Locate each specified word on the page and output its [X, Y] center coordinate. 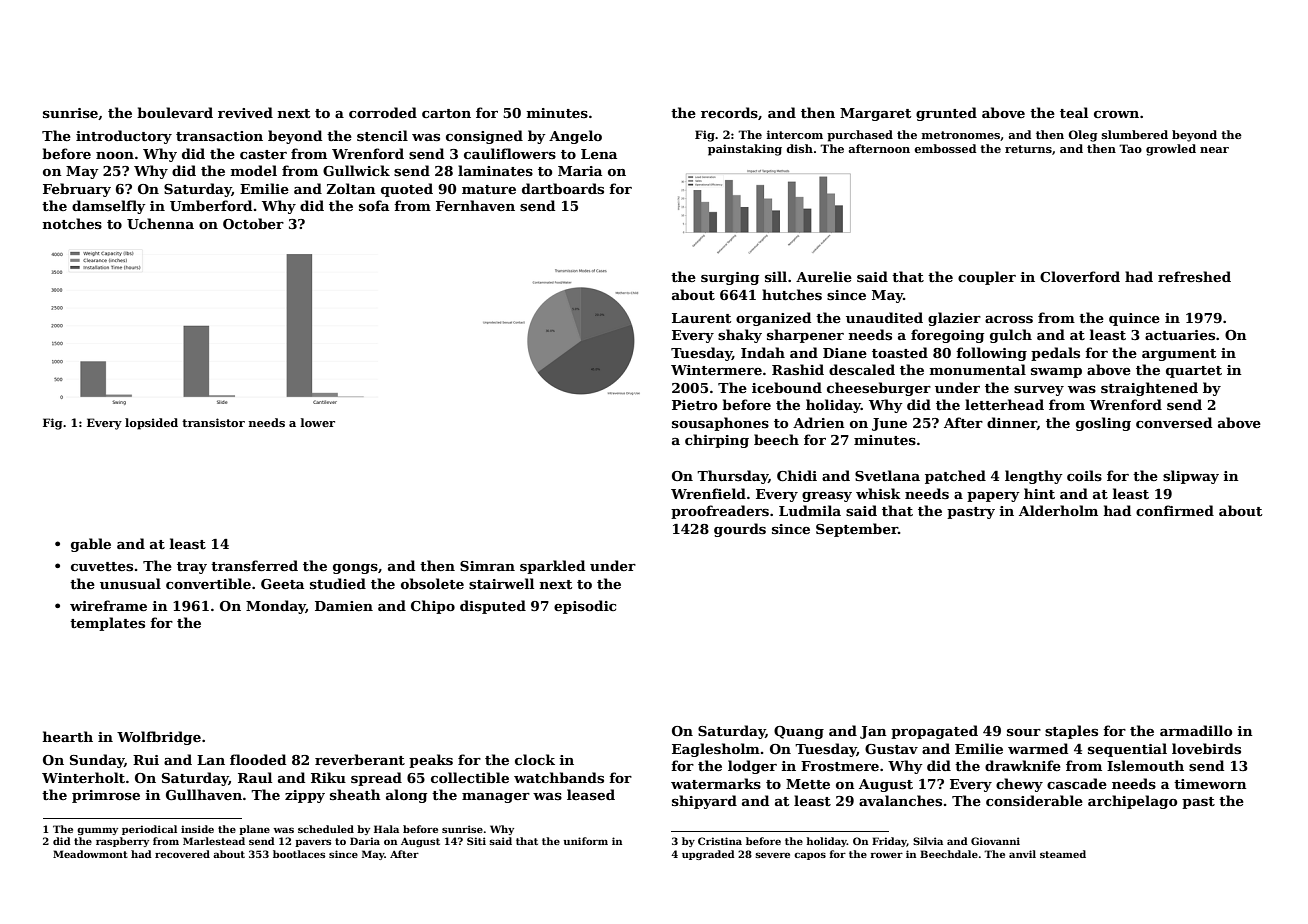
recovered [182, 854]
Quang [799, 732]
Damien [344, 606]
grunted [946, 114]
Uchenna [160, 223]
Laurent [701, 318]
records [729, 112]
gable [91, 545]
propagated [934, 732]
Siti [476, 841]
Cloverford [1080, 276]
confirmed [1175, 510]
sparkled [552, 567]
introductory [124, 137]
